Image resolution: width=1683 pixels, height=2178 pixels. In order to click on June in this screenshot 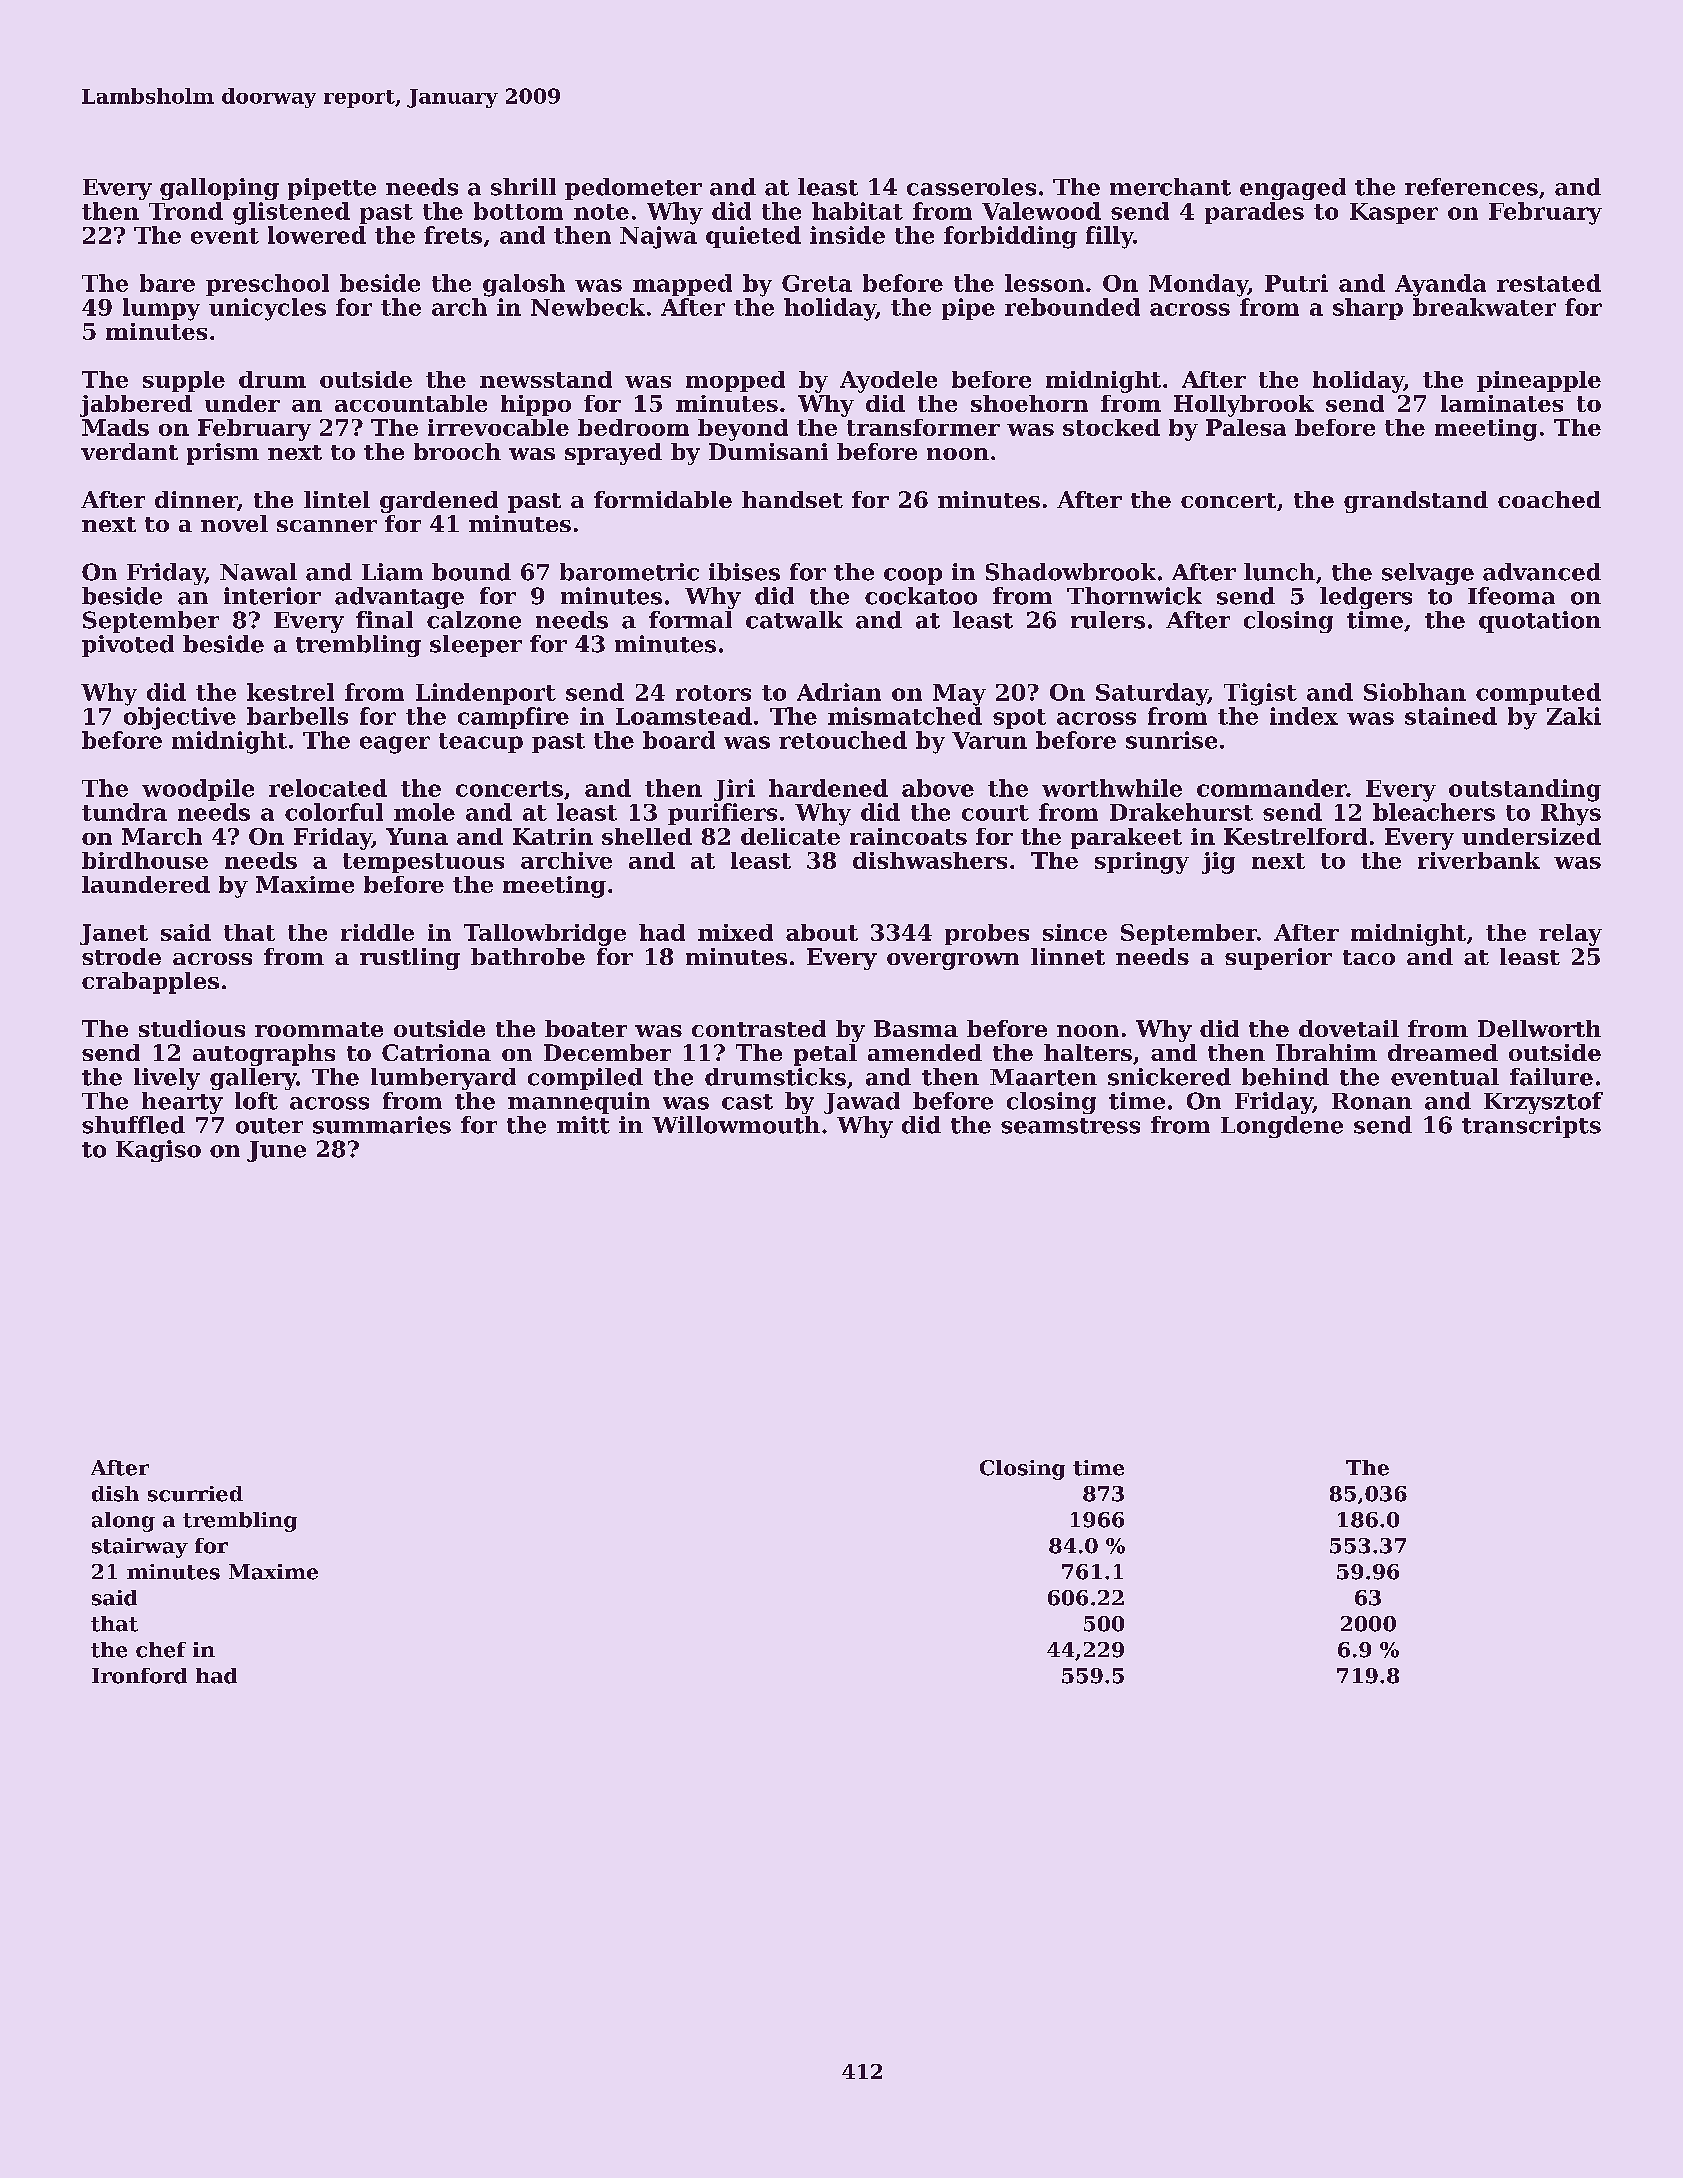, I will do `click(276, 1151)`.
